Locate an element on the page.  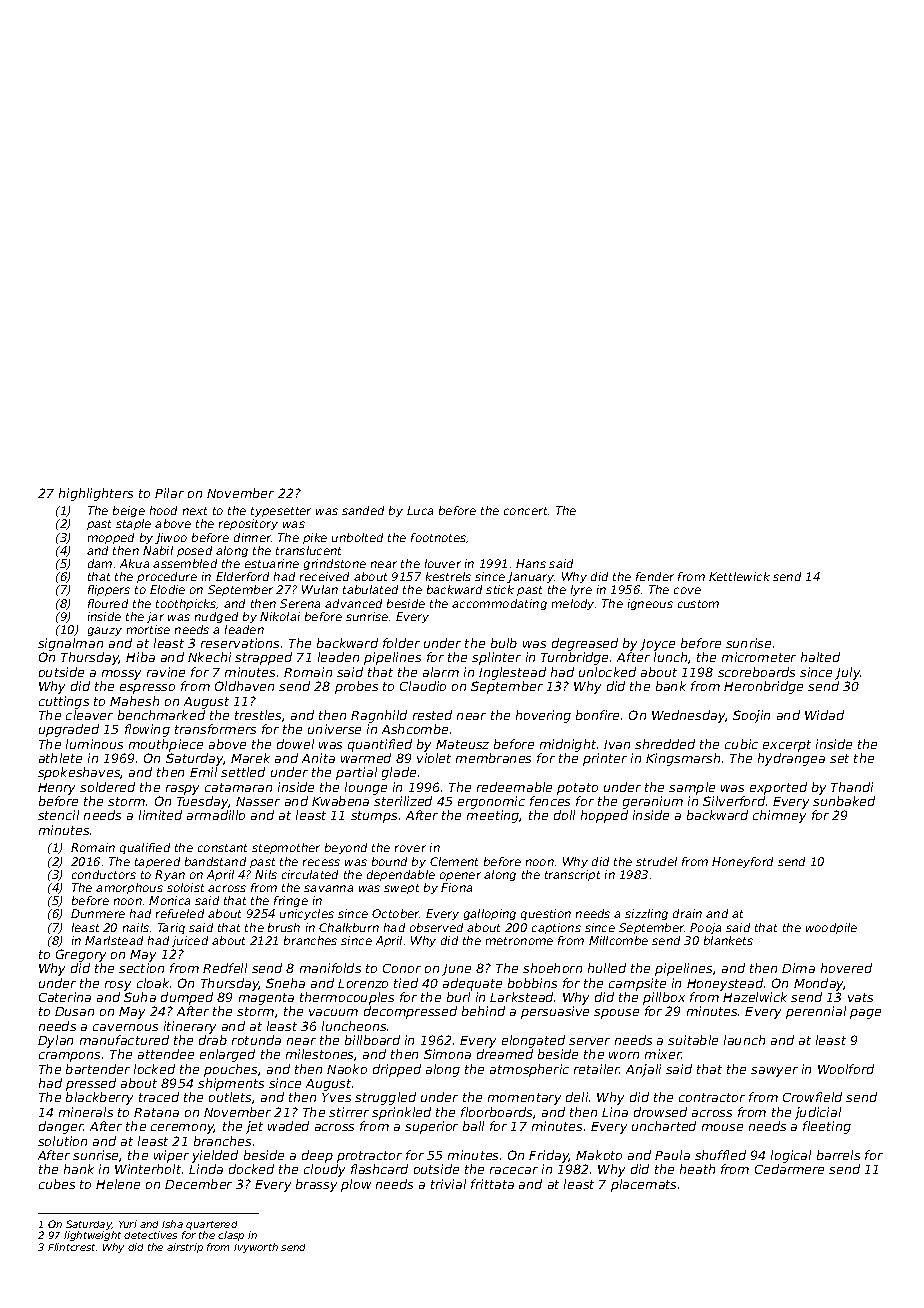
Kettlewick is located at coordinates (739, 576).
